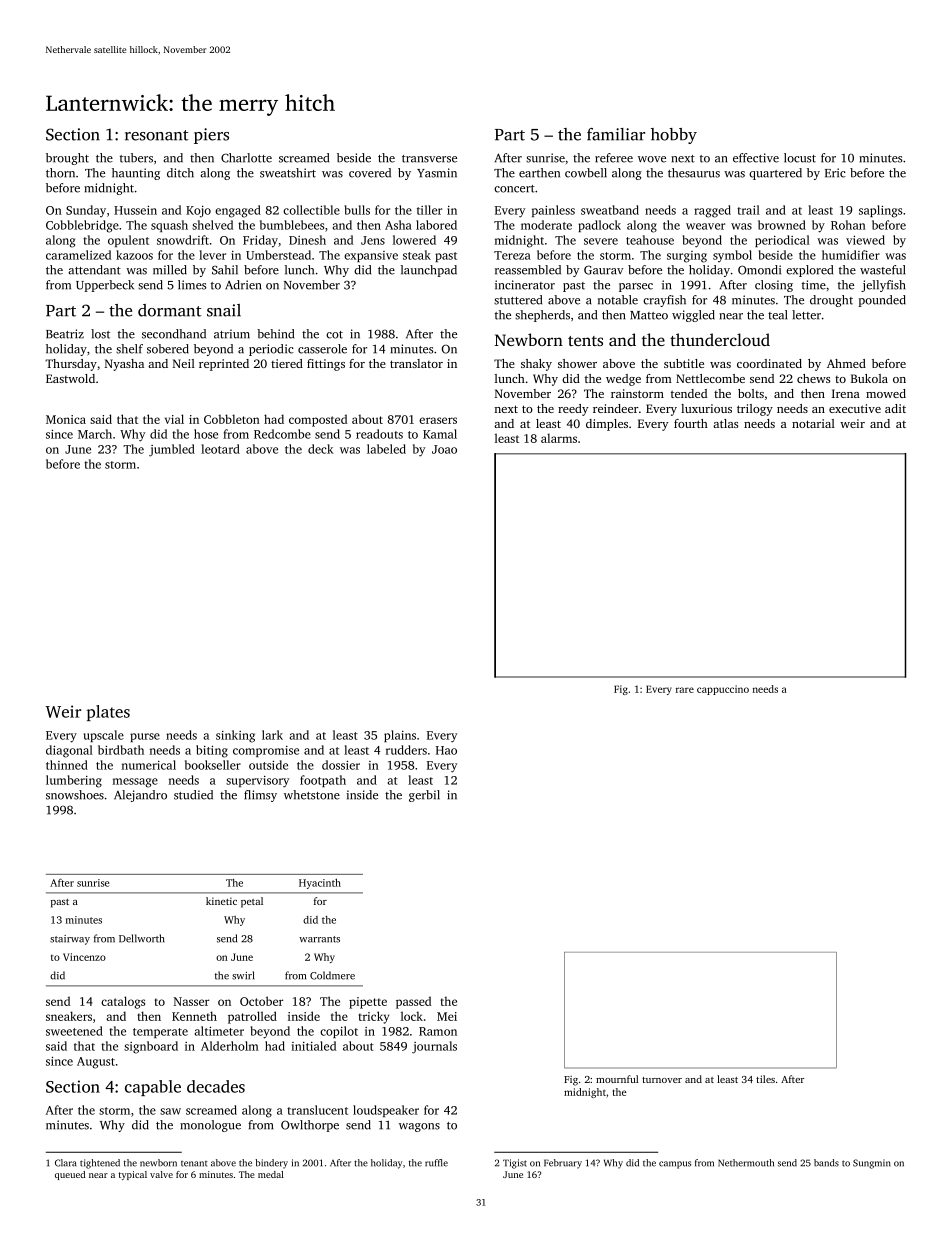  I want to click on Joao, so click(444, 449).
